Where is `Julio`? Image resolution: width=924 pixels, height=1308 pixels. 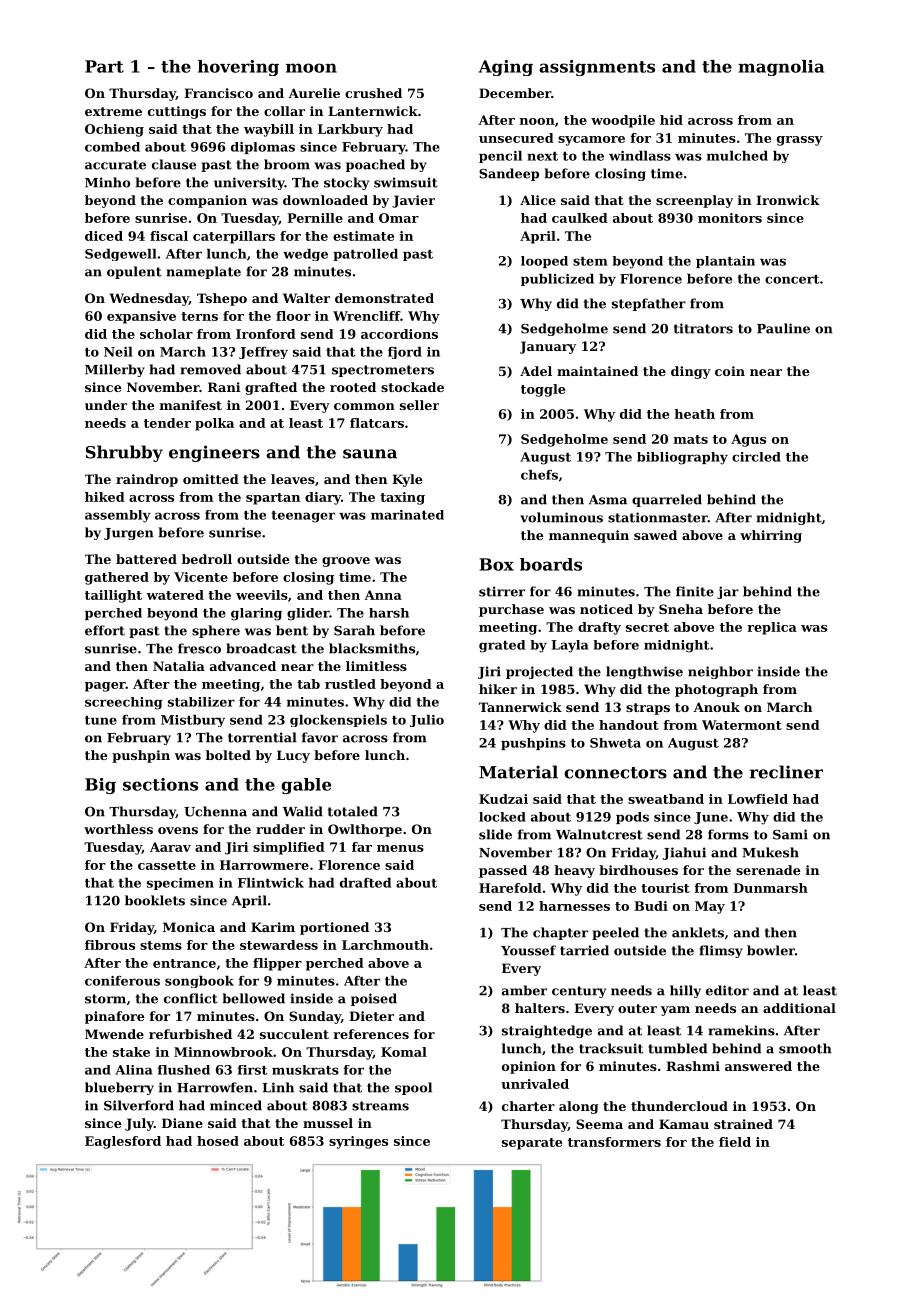
Julio is located at coordinates (427, 721).
